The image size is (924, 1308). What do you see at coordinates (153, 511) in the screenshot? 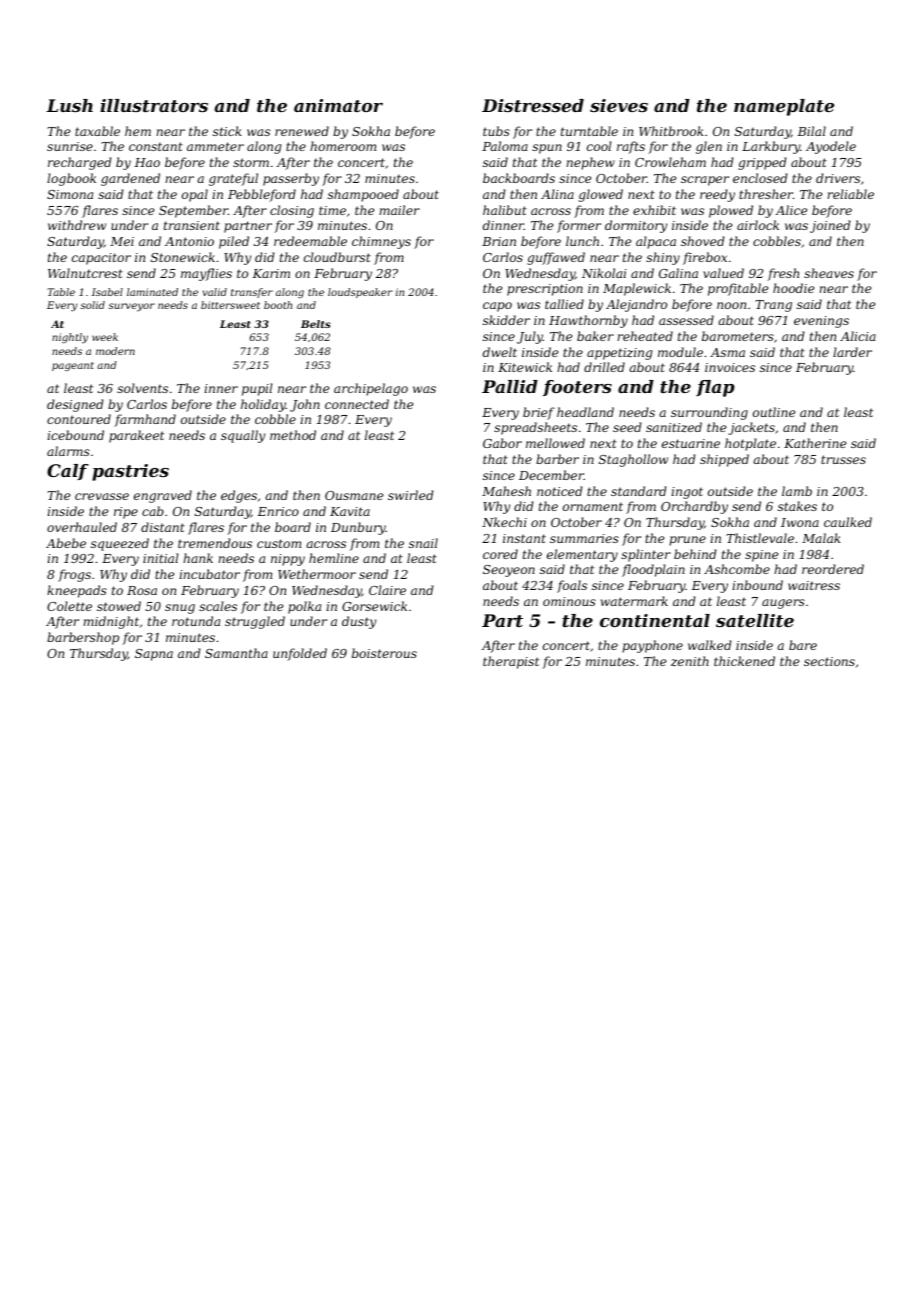
I see `cab` at bounding box center [153, 511].
